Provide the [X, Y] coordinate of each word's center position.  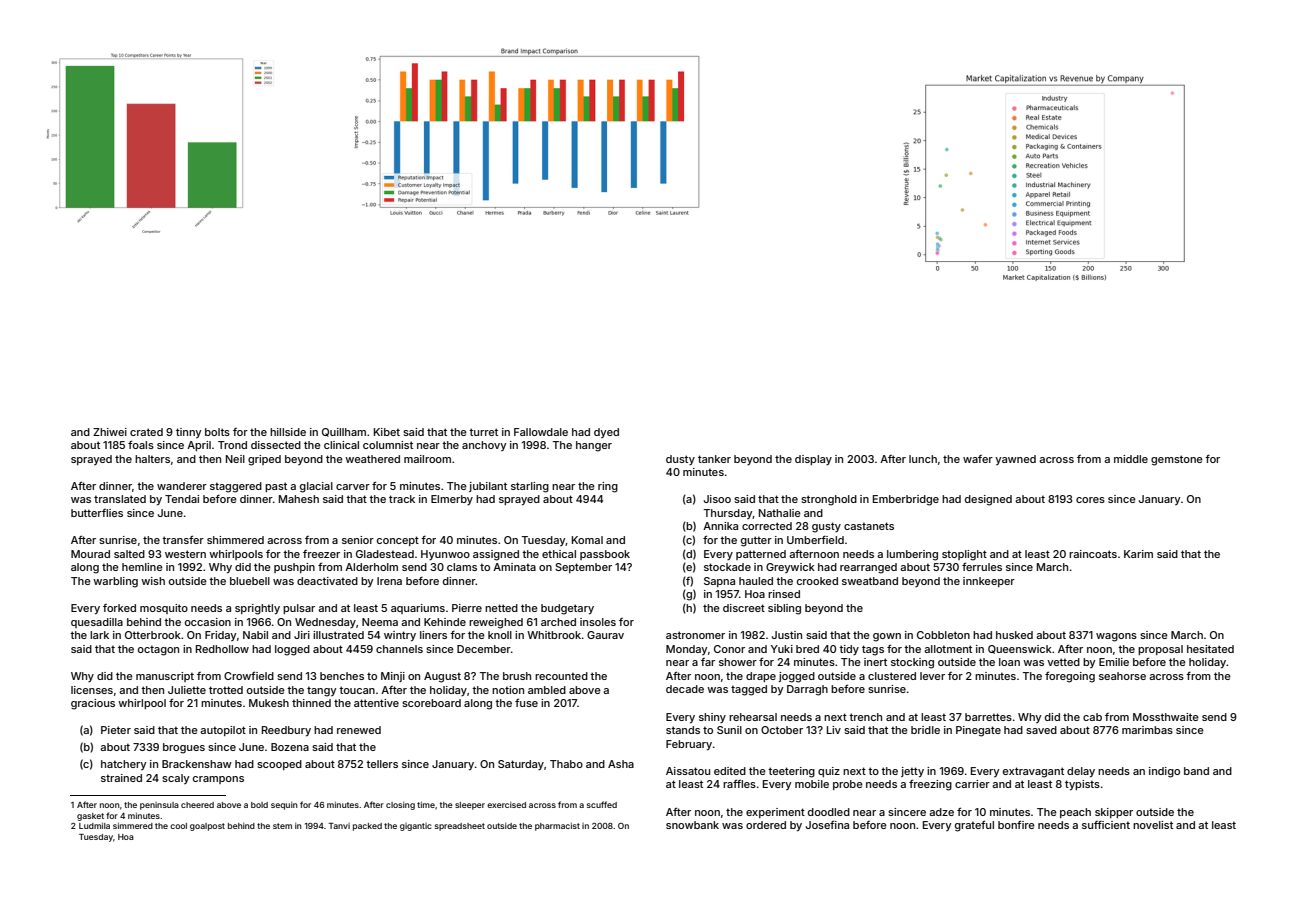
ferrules [982, 566]
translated [120, 499]
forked [119, 608]
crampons [218, 780]
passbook [605, 555]
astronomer [695, 635]
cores [1090, 500]
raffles [739, 783]
